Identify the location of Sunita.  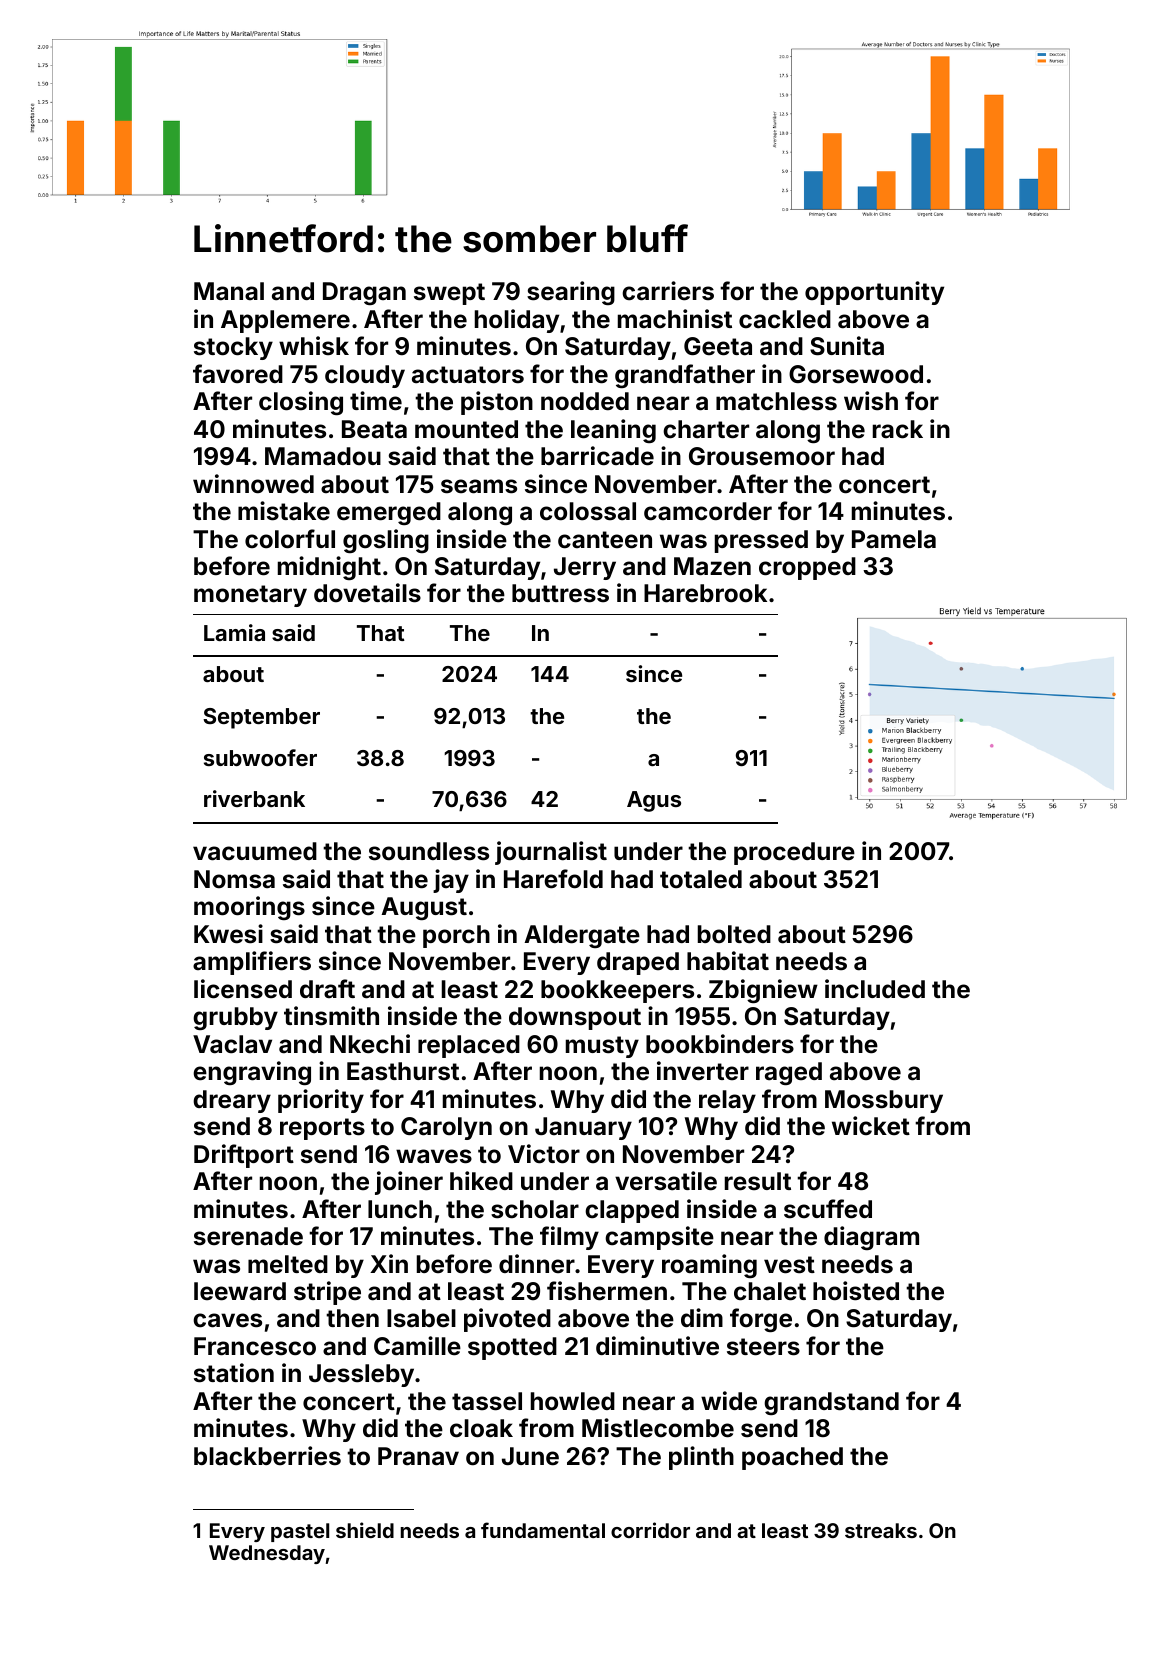
(847, 346).
